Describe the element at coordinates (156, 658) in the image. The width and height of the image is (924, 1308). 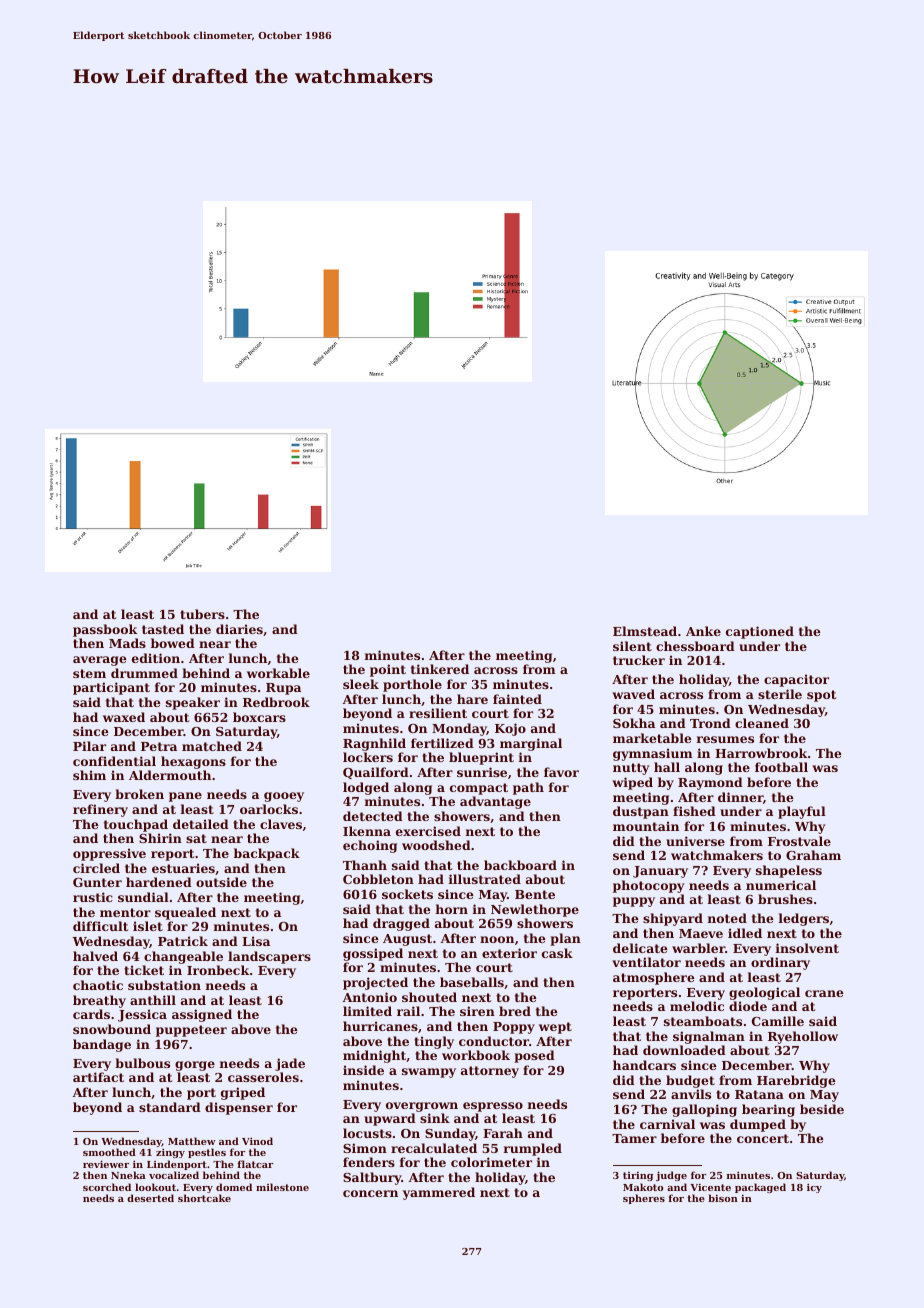
I see `edition` at that location.
